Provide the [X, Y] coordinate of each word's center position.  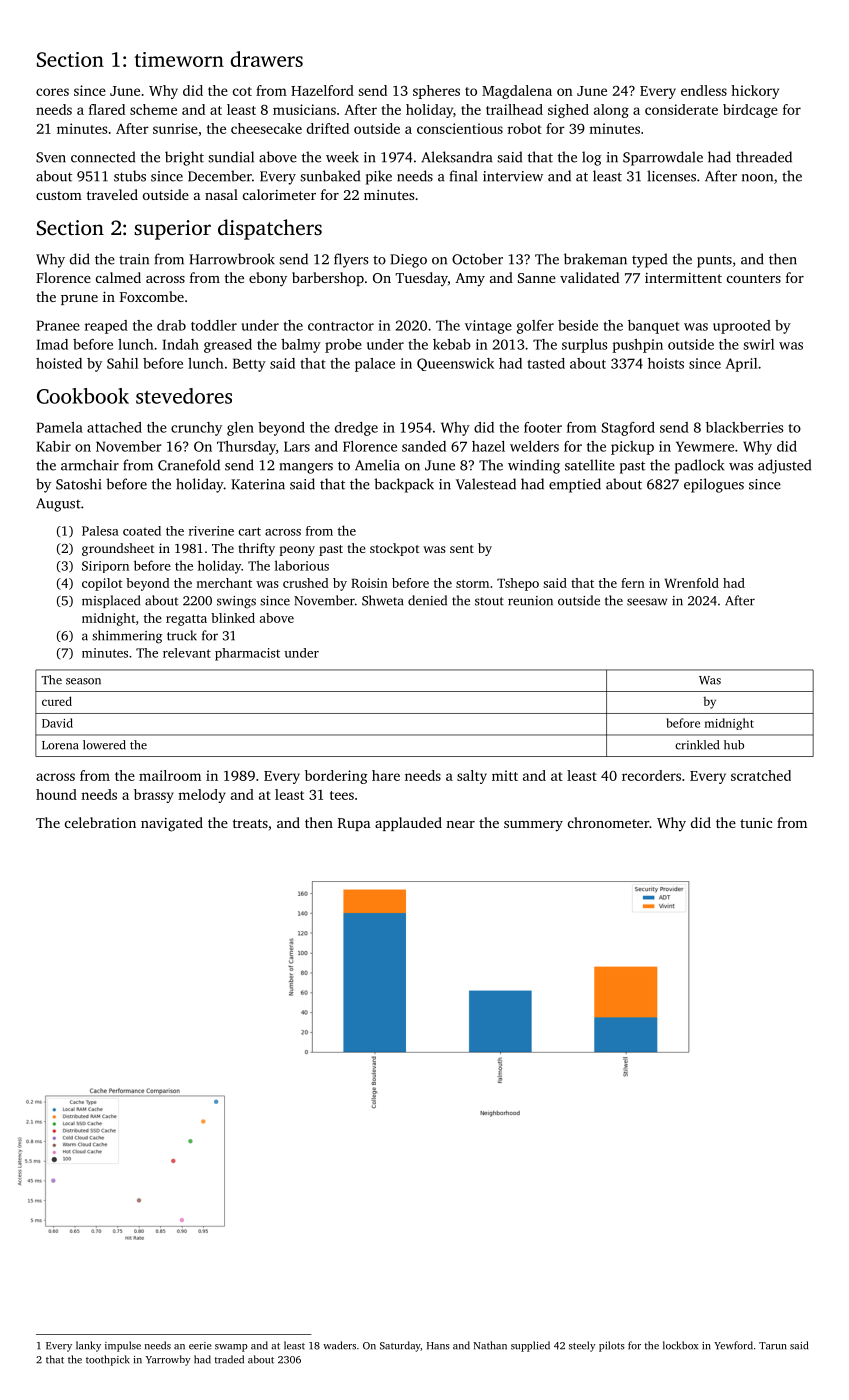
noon [757, 178]
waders [339, 1345]
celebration [100, 822]
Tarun [773, 1346]
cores [52, 92]
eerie [200, 1346]
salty [472, 777]
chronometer [608, 822]
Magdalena [517, 92]
